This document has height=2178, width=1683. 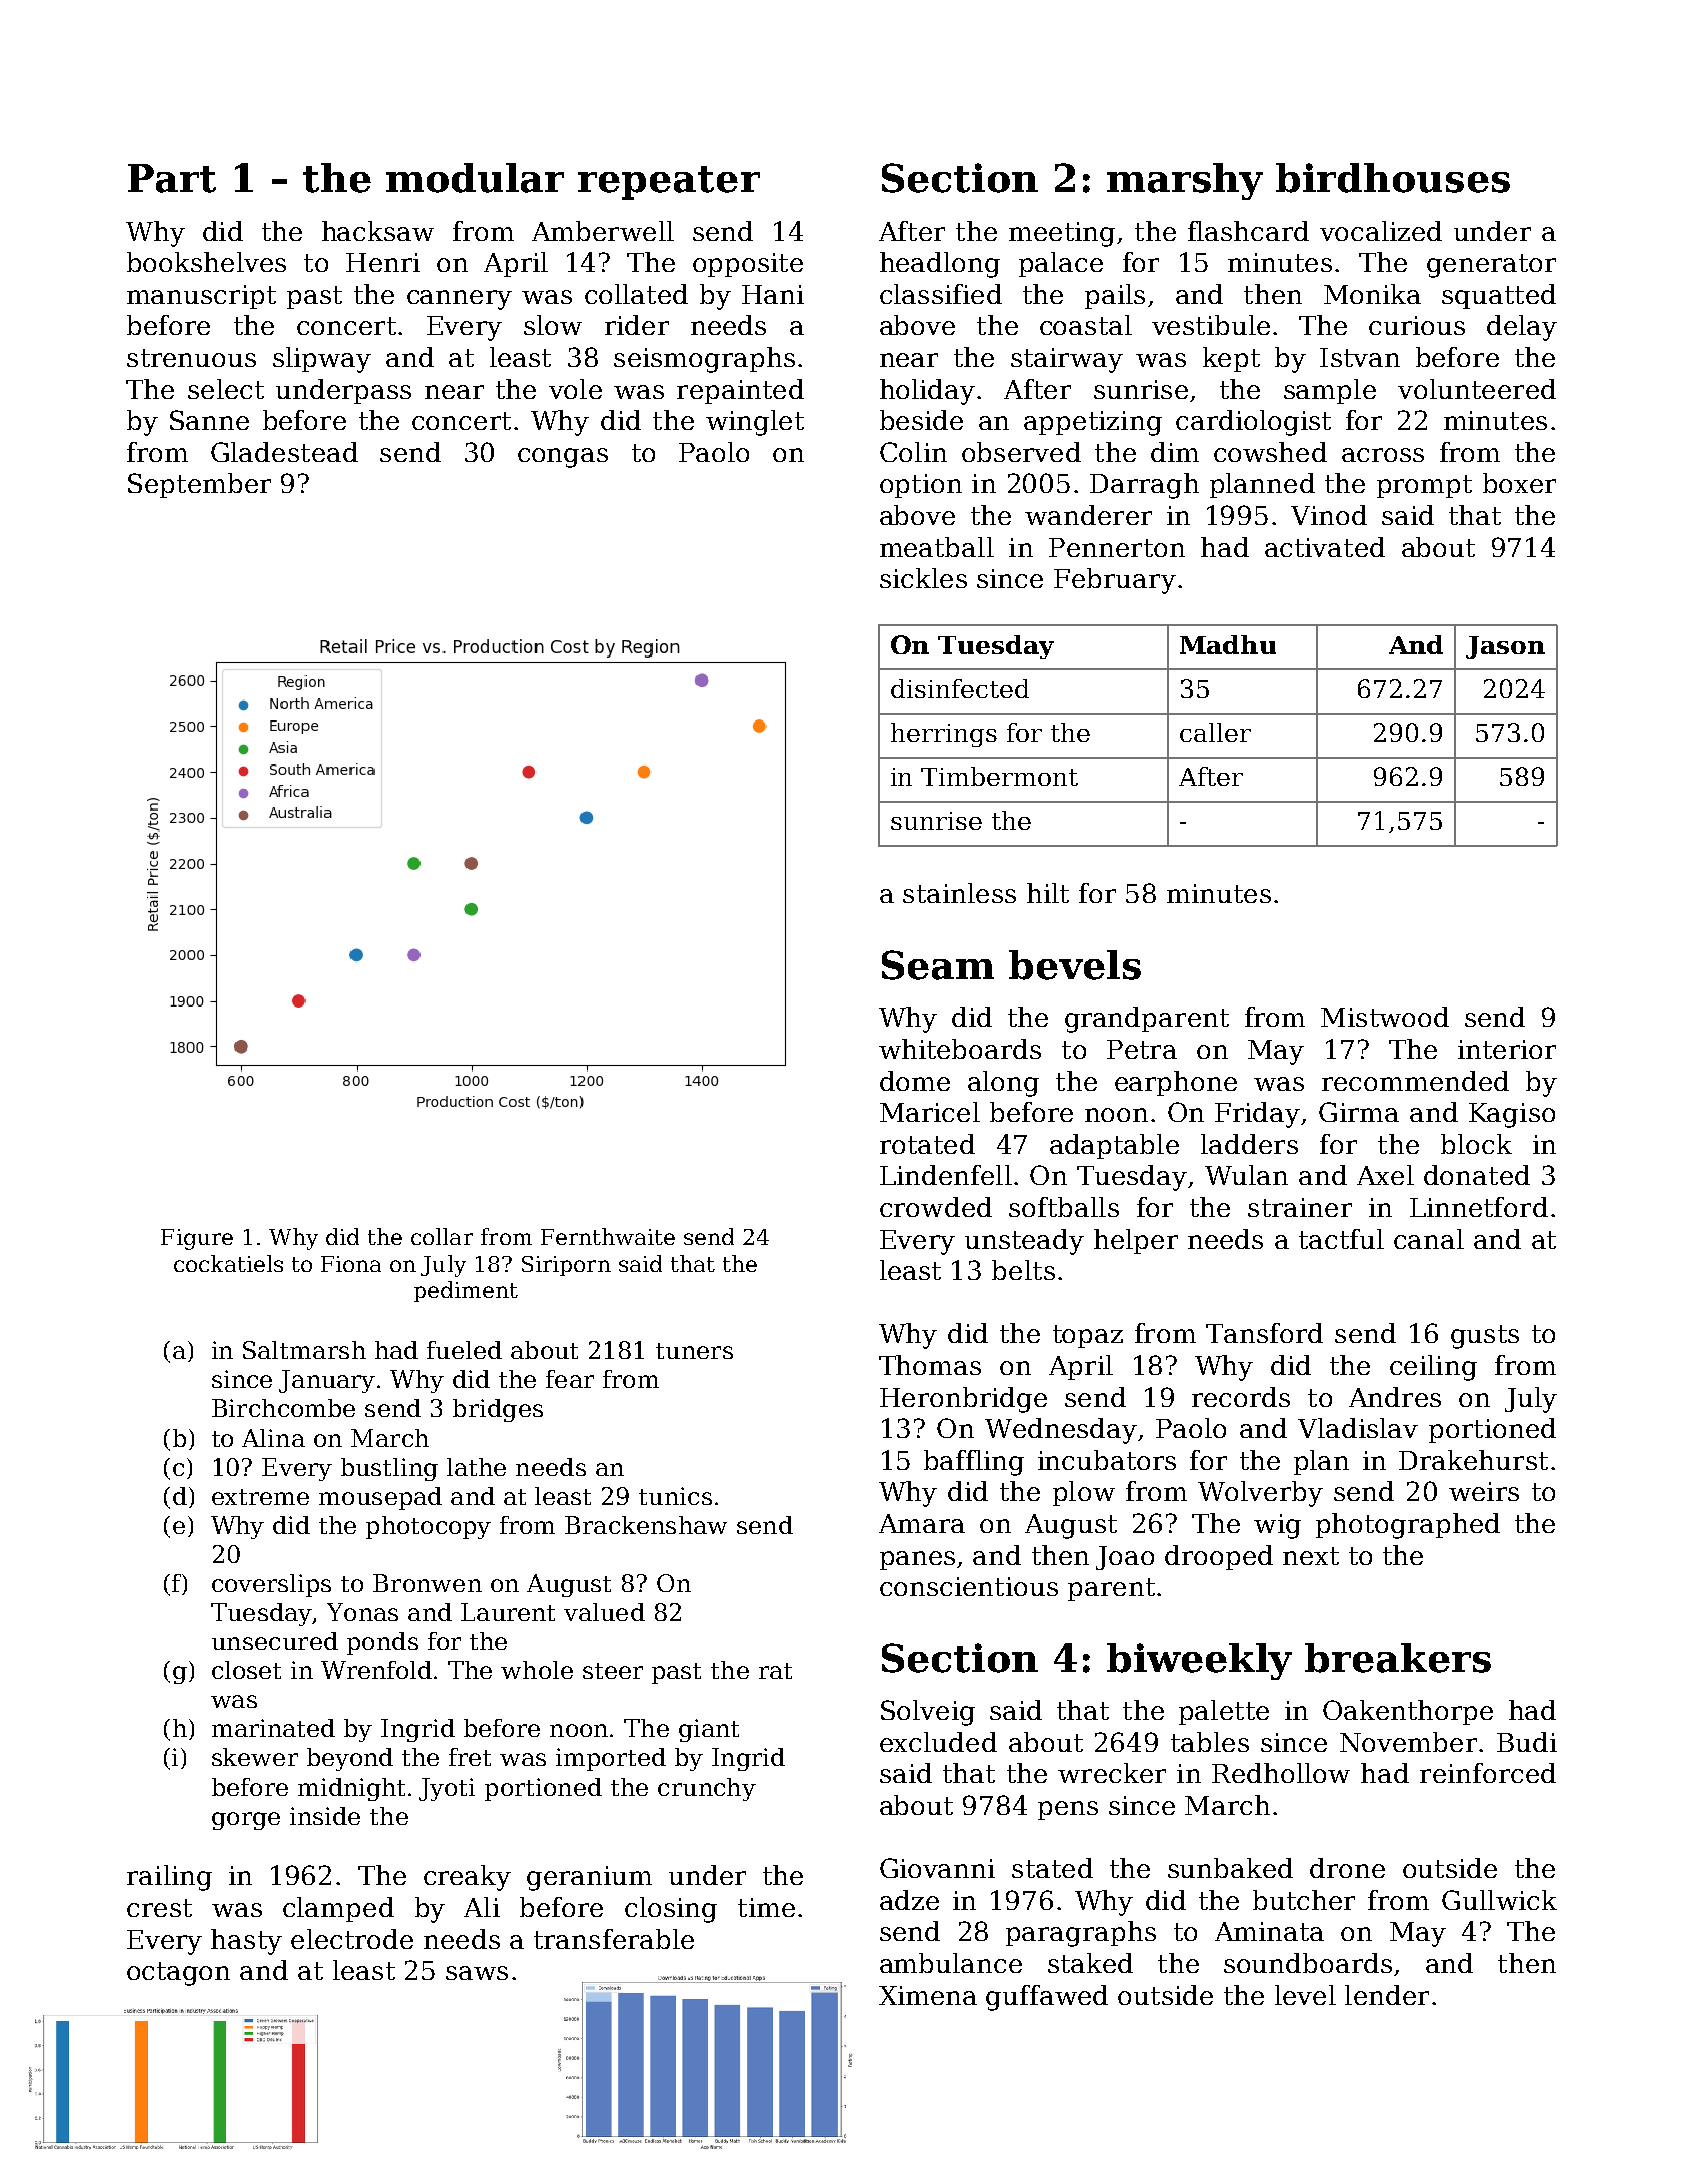 I want to click on recommended, so click(x=1415, y=1081).
